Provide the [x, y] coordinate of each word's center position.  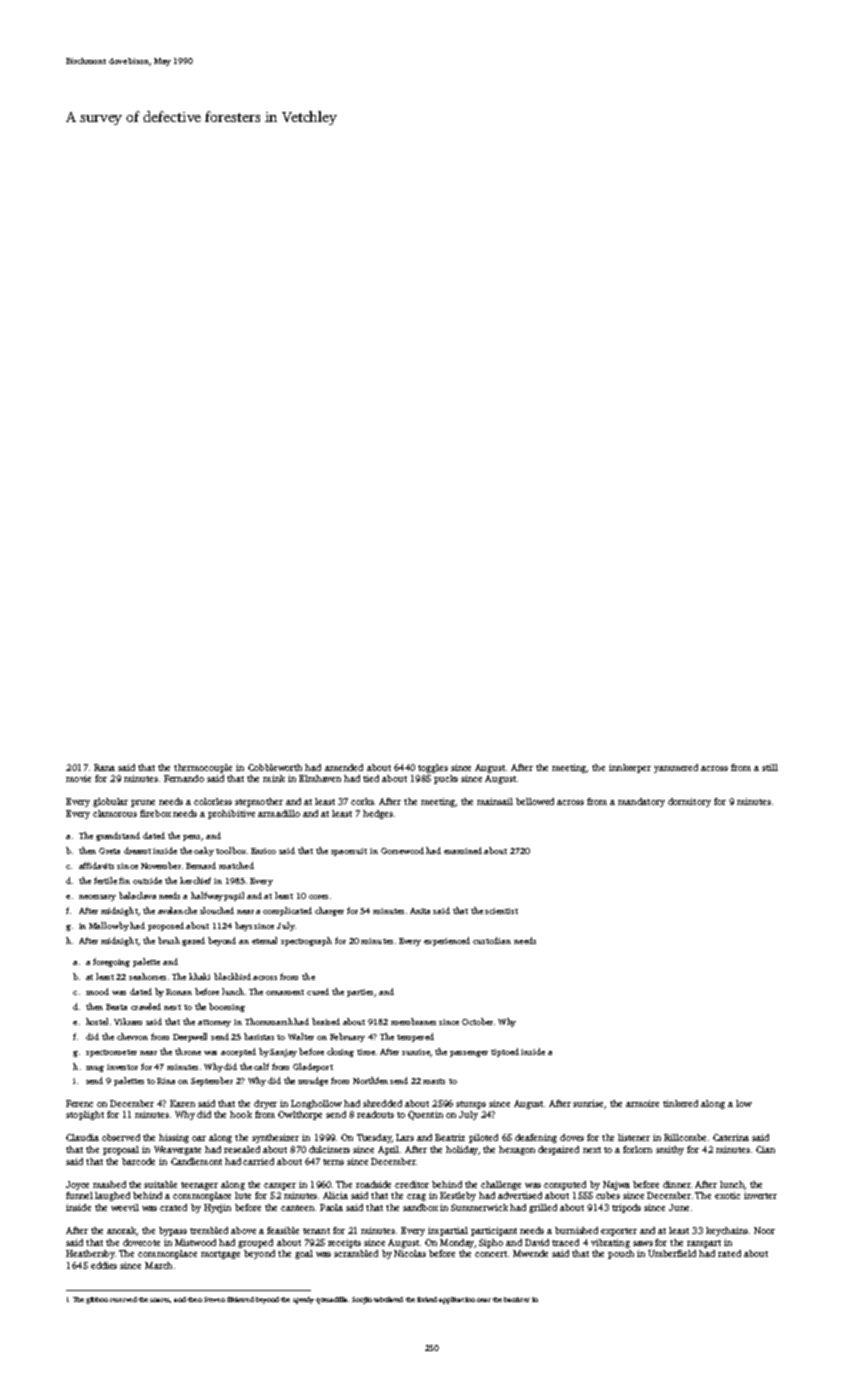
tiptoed [505, 1052]
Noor [764, 1230]
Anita [420, 911]
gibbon [97, 1300]
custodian [492, 940]
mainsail [495, 801]
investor [122, 1067]
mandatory [641, 802]
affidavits [96, 865]
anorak [122, 1231]
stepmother [259, 802]
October [477, 1021]
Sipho [491, 1243]
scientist [501, 911]
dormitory [689, 802]
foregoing [111, 962]
